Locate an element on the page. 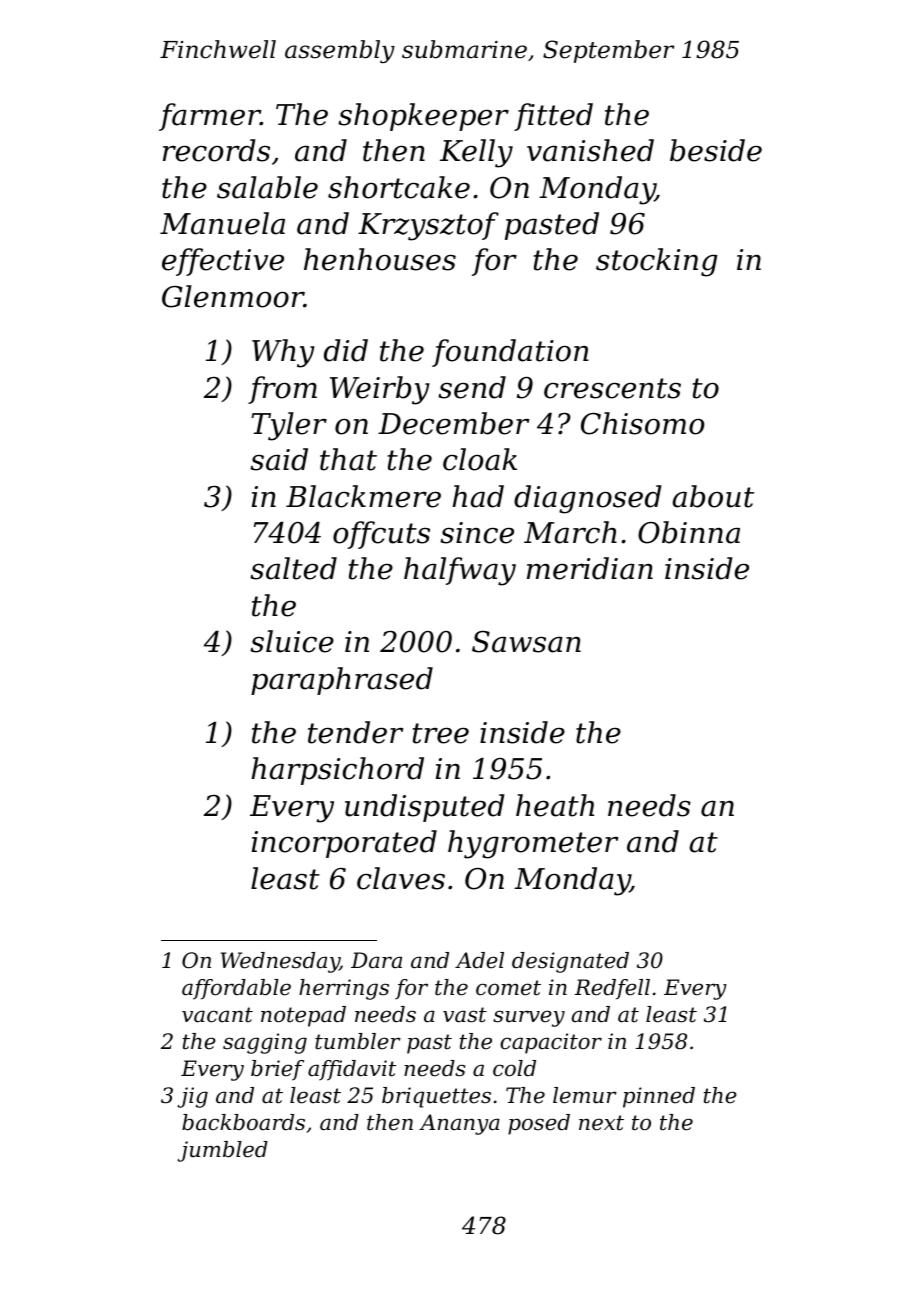  send is located at coordinates (472, 387).
